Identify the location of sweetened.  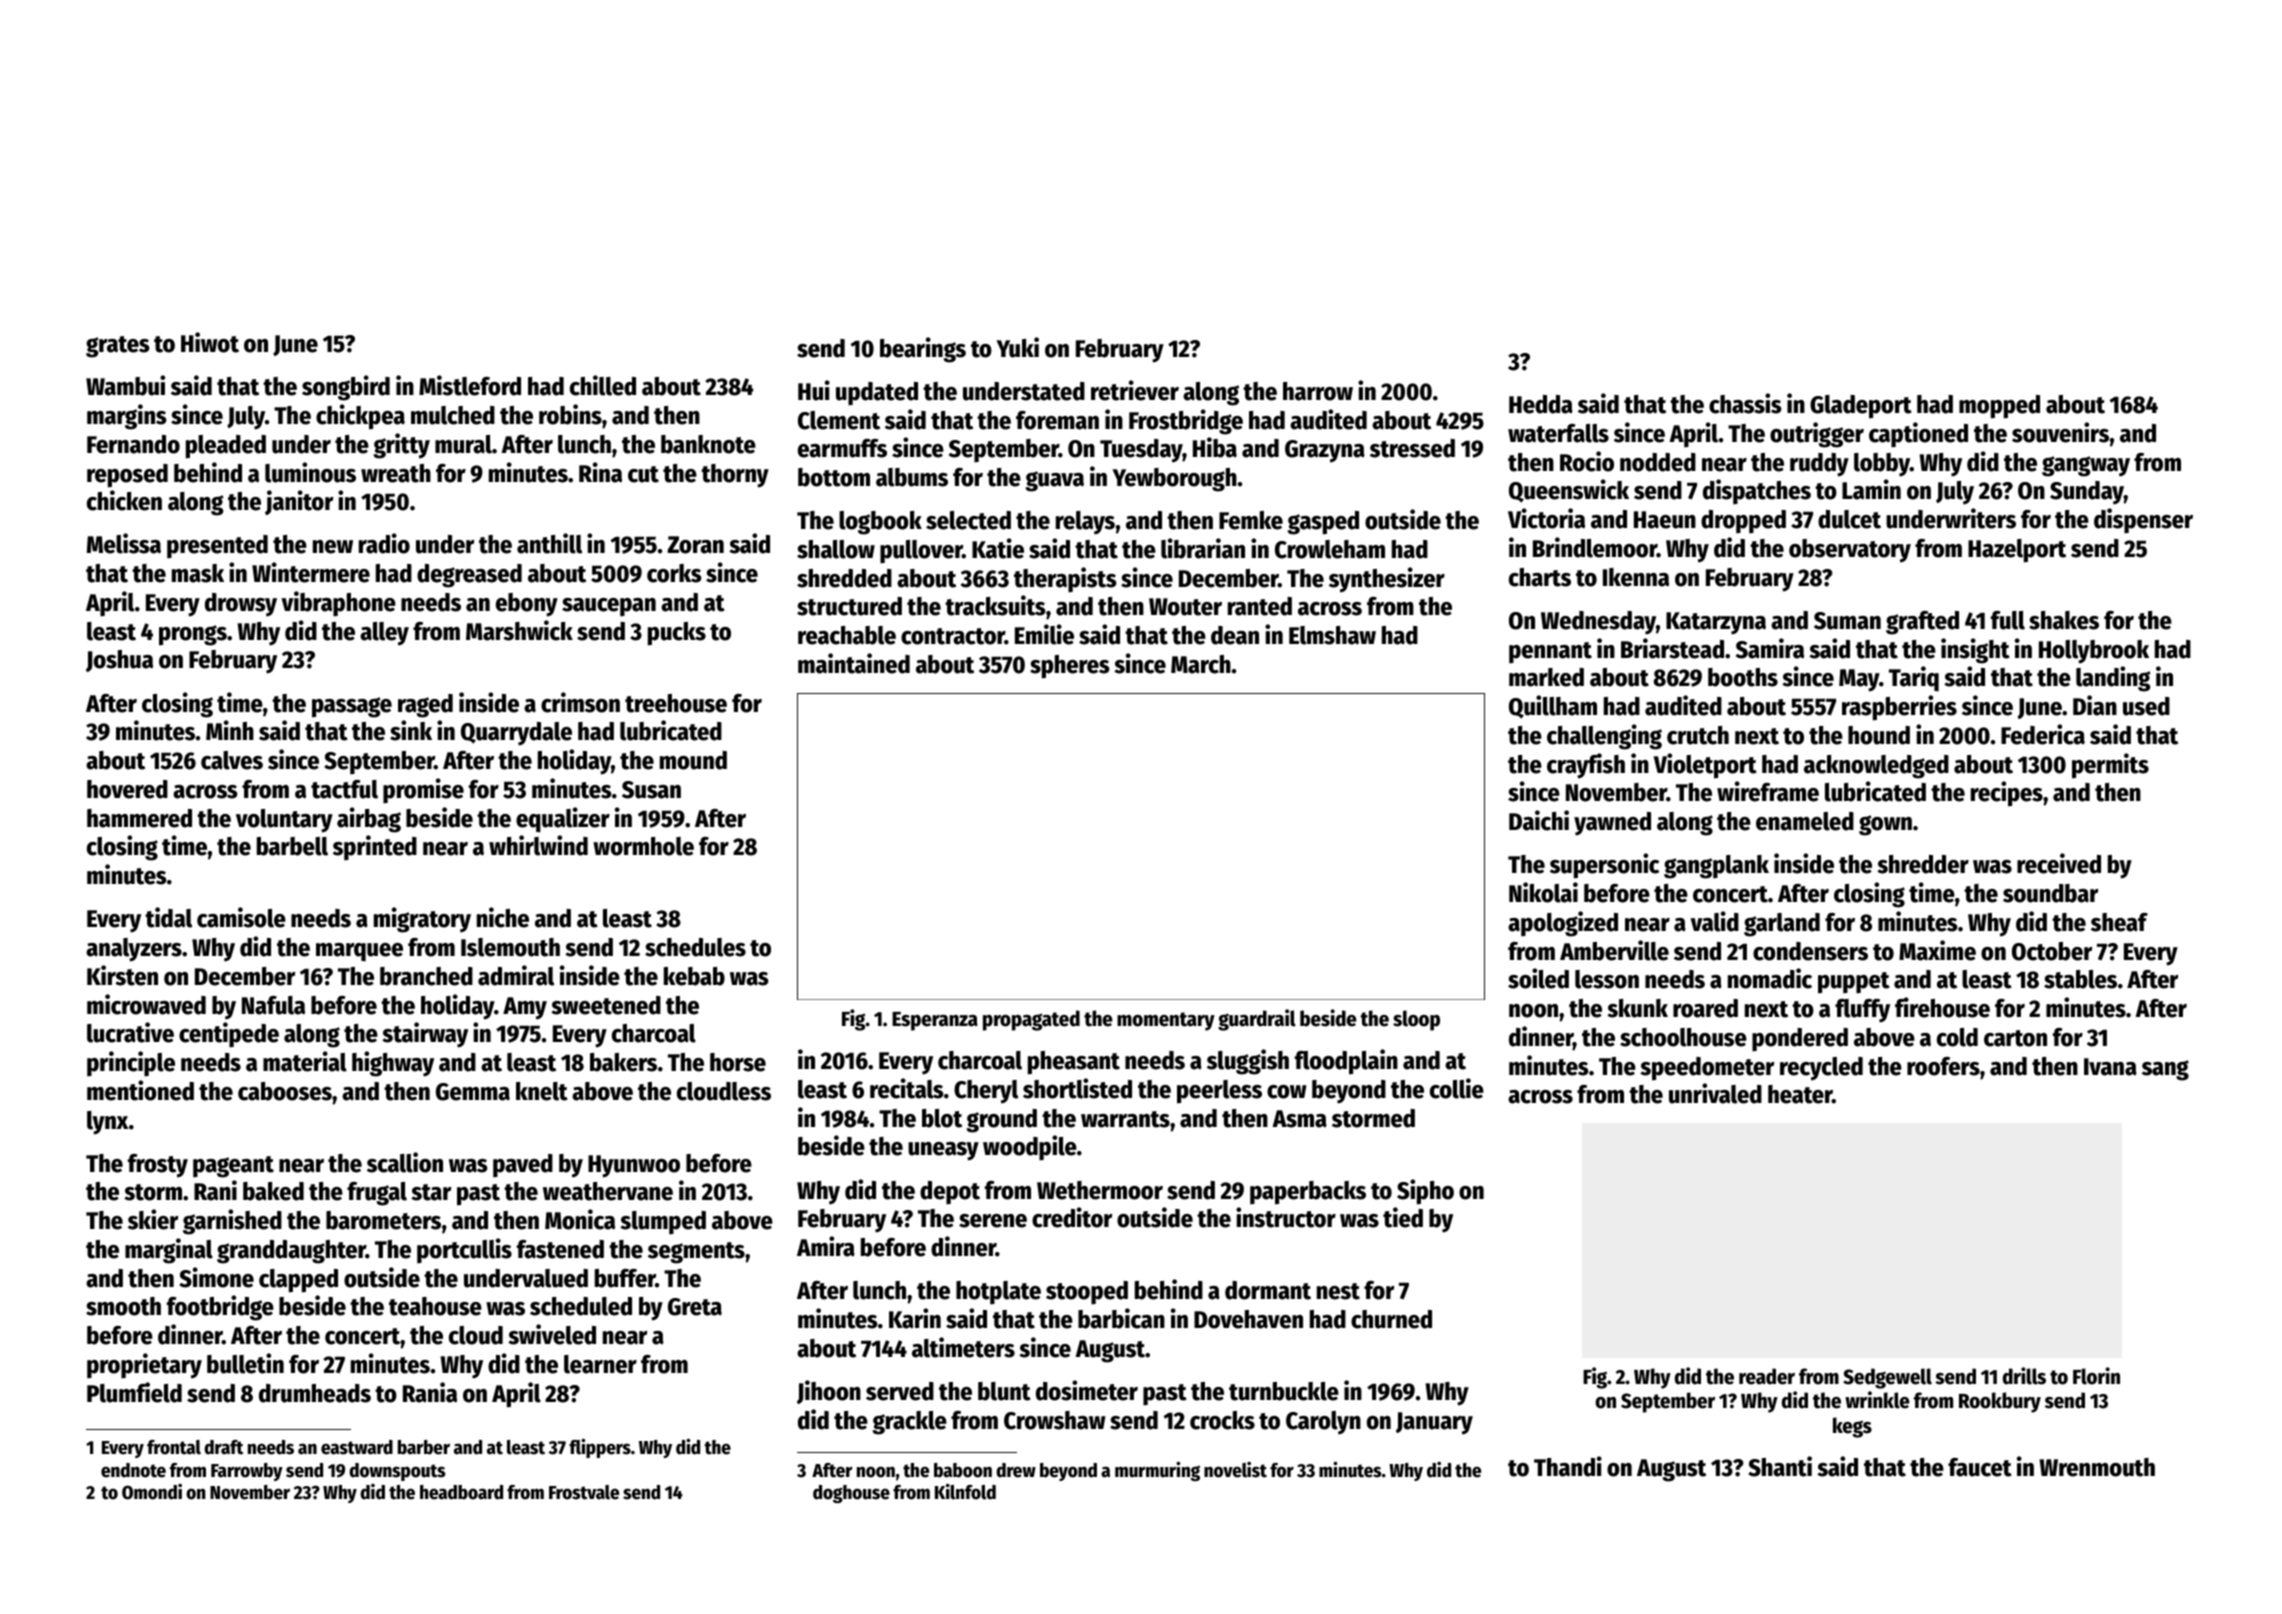
(606, 1005).
